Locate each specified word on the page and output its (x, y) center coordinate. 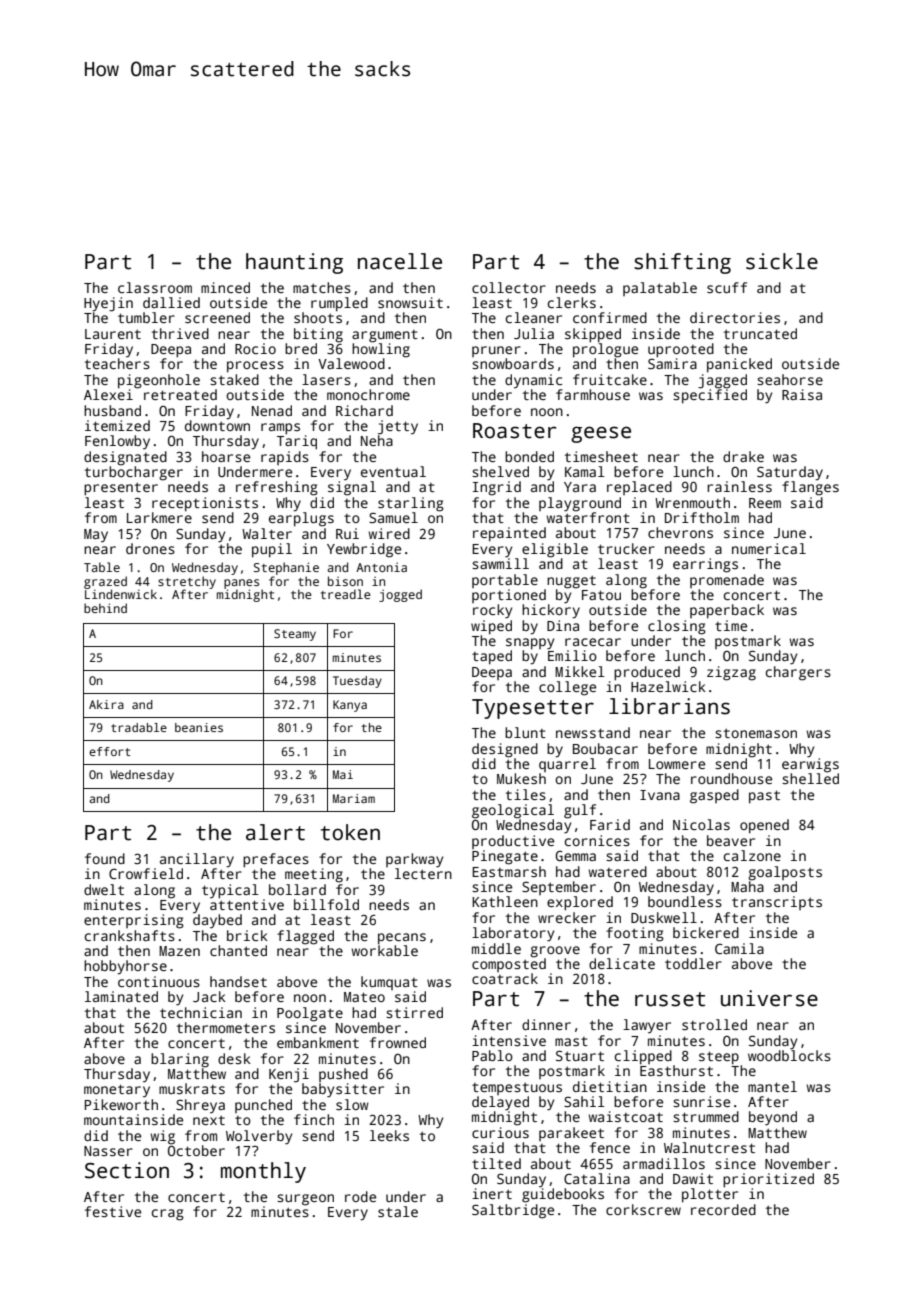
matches (322, 287)
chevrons (680, 532)
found (105, 858)
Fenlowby (117, 442)
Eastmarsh (509, 871)
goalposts (785, 873)
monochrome (368, 394)
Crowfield (146, 873)
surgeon (305, 1200)
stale (398, 1211)
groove (555, 952)
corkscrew (643, 1209)
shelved (500, 471)
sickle (782, 261)
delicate (622, 963)
